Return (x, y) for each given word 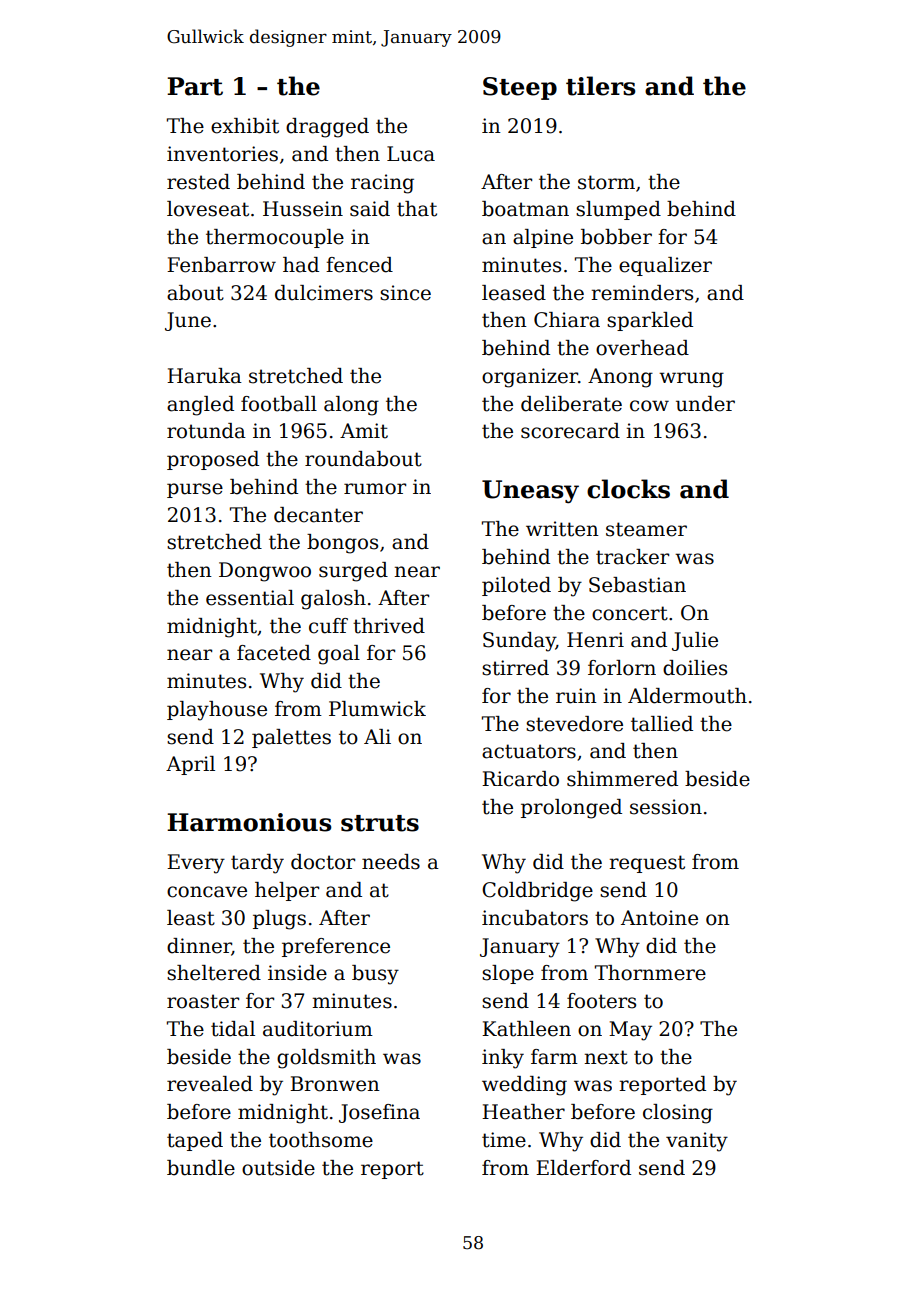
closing (678, 1114)
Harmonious (249, 822)
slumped (618, 210)
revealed (210, 1084)
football (279, 404)
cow (649, 406)
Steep (520, 88)
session (666, 807)
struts (380, 823)
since (405, 293)
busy (375, 975)
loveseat (208, 209)
